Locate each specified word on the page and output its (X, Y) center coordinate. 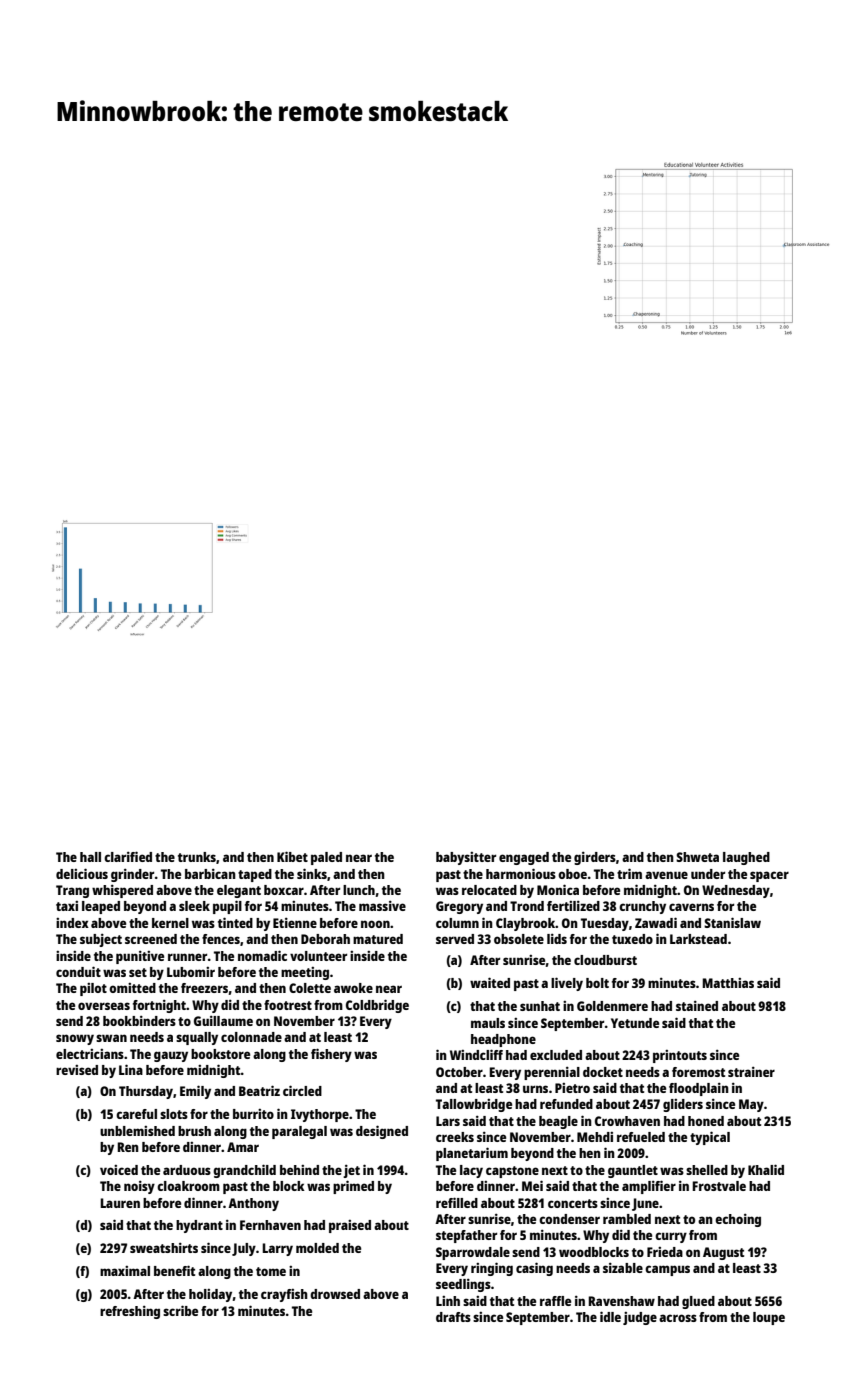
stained (697, 1006)
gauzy (171, 1056)
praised (350, 1226)
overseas (104, 1006)
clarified (128, 856)
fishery (331, 1055)
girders (595, 858)
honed (706, 1121)
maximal (125, 1271)
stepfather (466, 1236)
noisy (139, 1187)
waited (490, 982)
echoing (738, 1220)
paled (326, 858)
